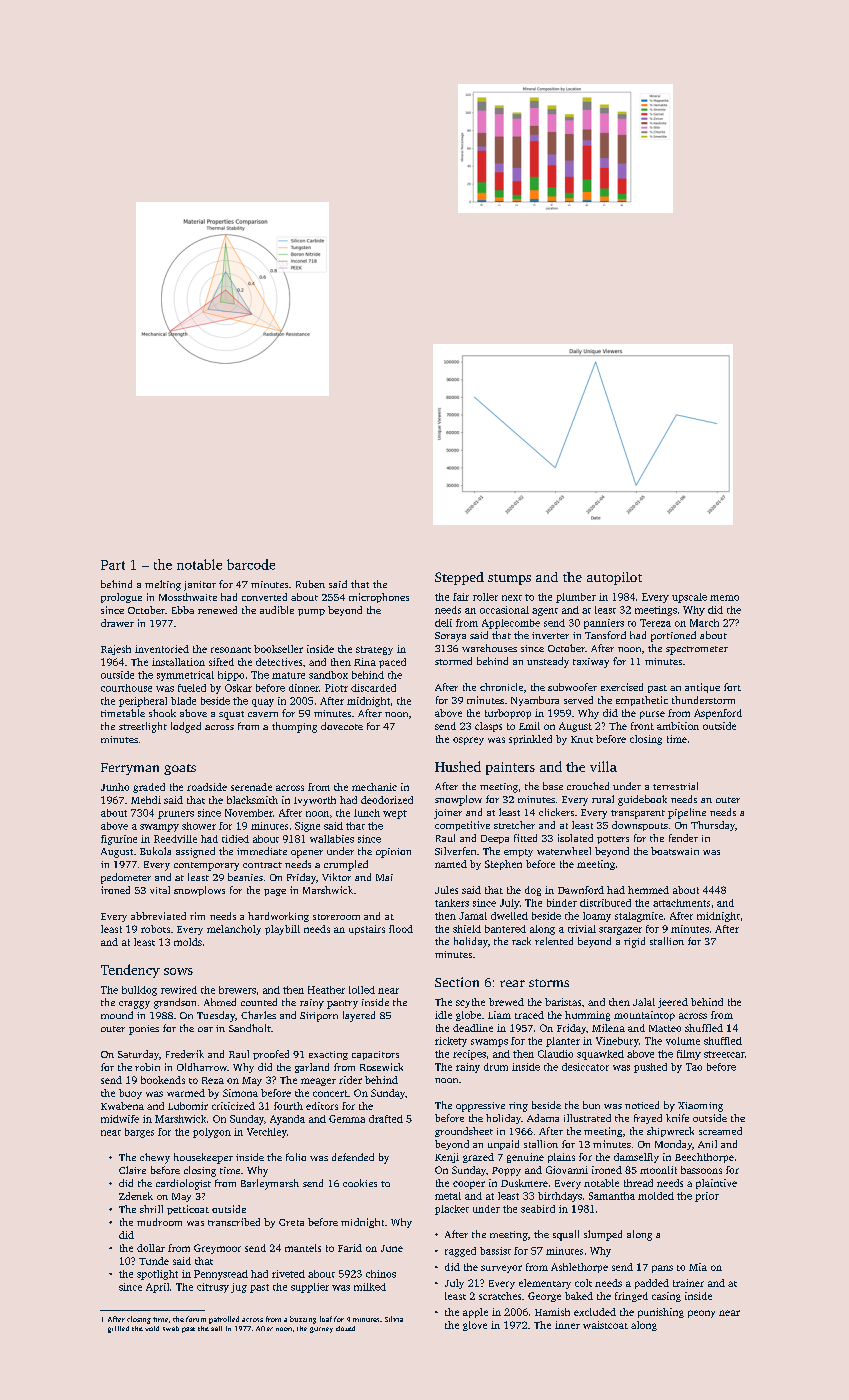  Describe the element at coordinates (563, 1002) in the screenshot. I see `baristas` at that location.
